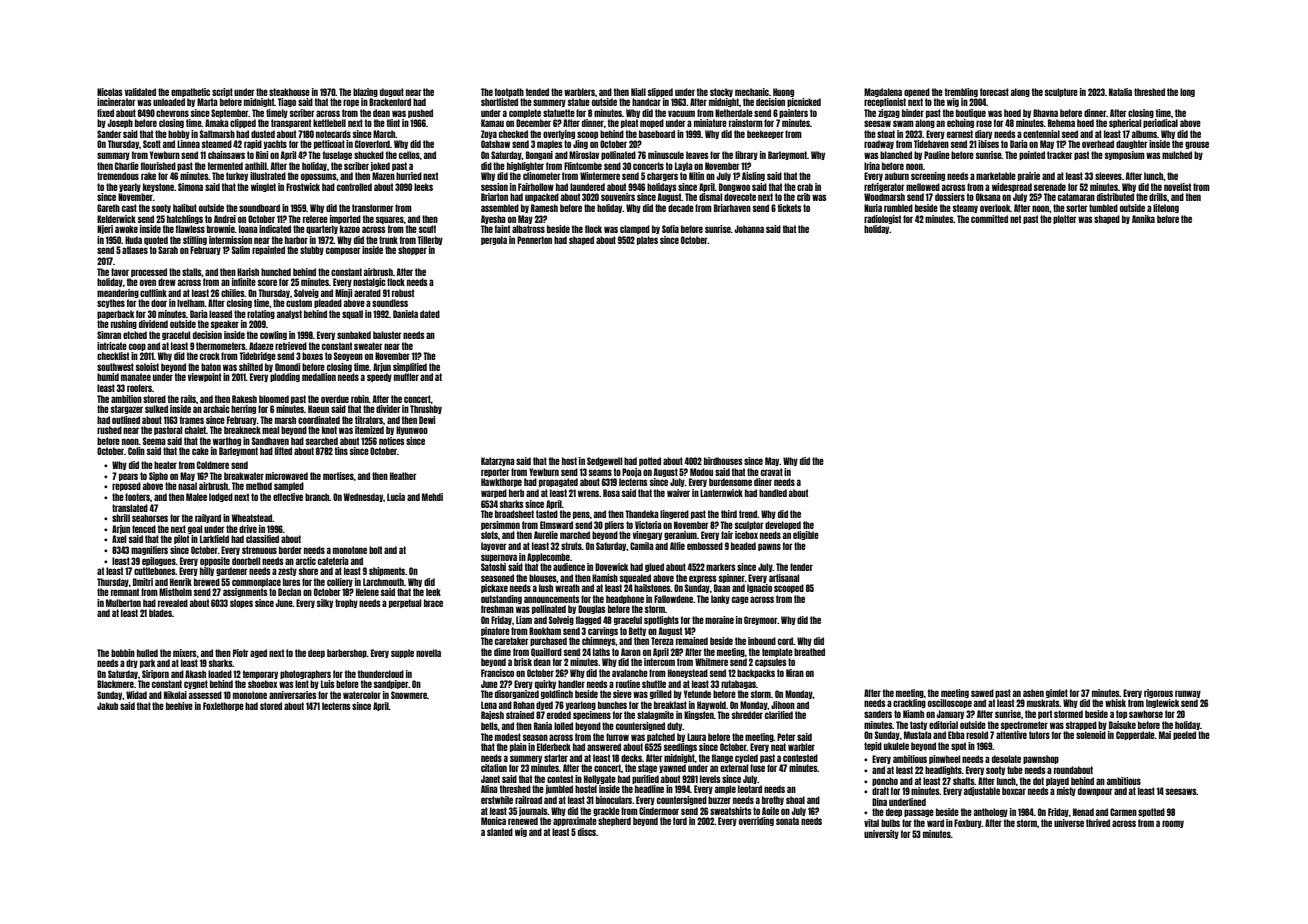  Describe the element at coordinates (144, 529) in the document. I see `fenced` at that location.
